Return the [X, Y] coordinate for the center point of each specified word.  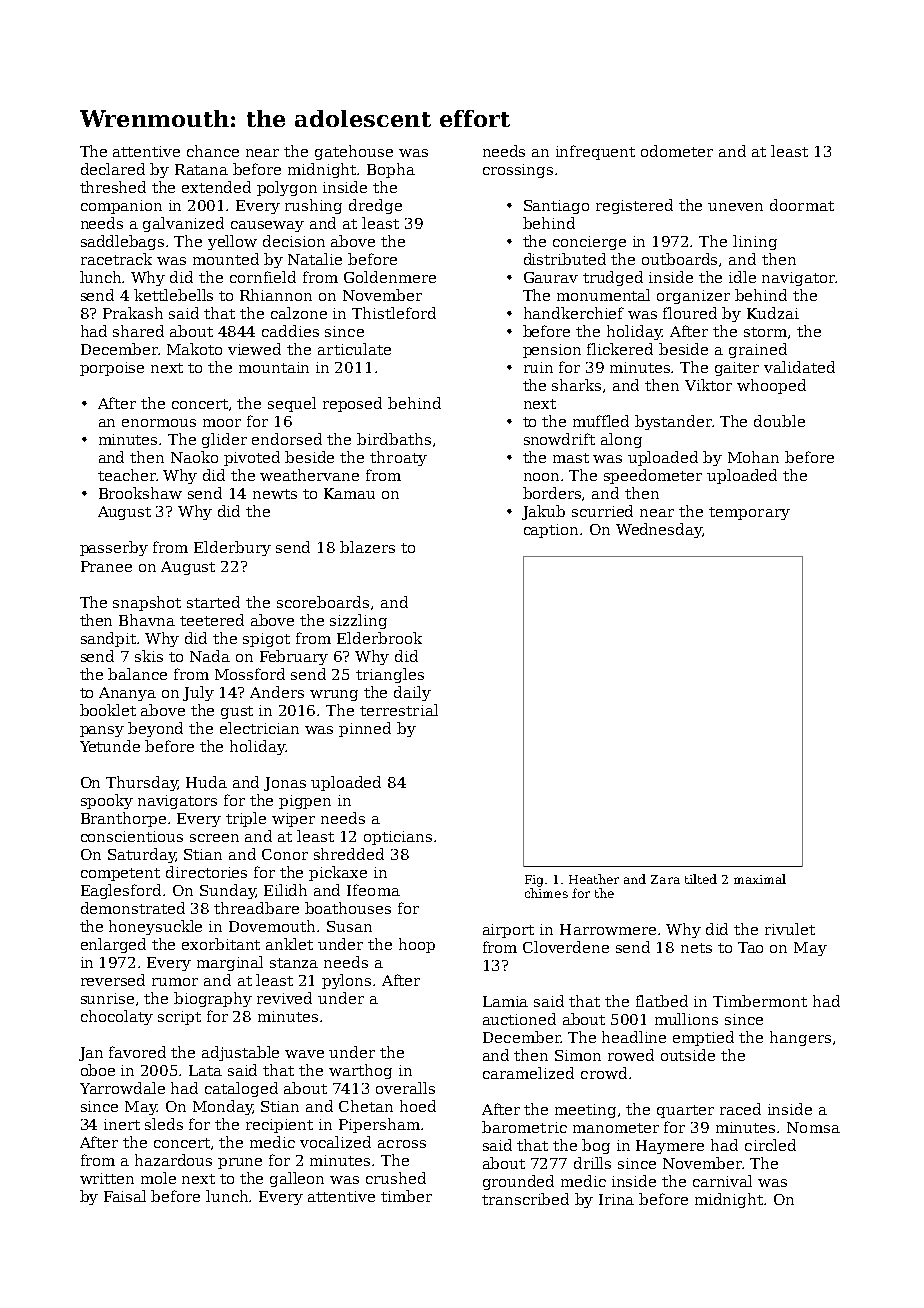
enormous [159, 423]
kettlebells [173, 295]
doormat [802, 205]
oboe [98, 1070]
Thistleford [394, 313]
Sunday [228, 891]
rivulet [790, 929]
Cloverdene [566, 947]
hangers [800, 1038]
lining [755, 242]
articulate [354, 349]
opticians [398, 838]
